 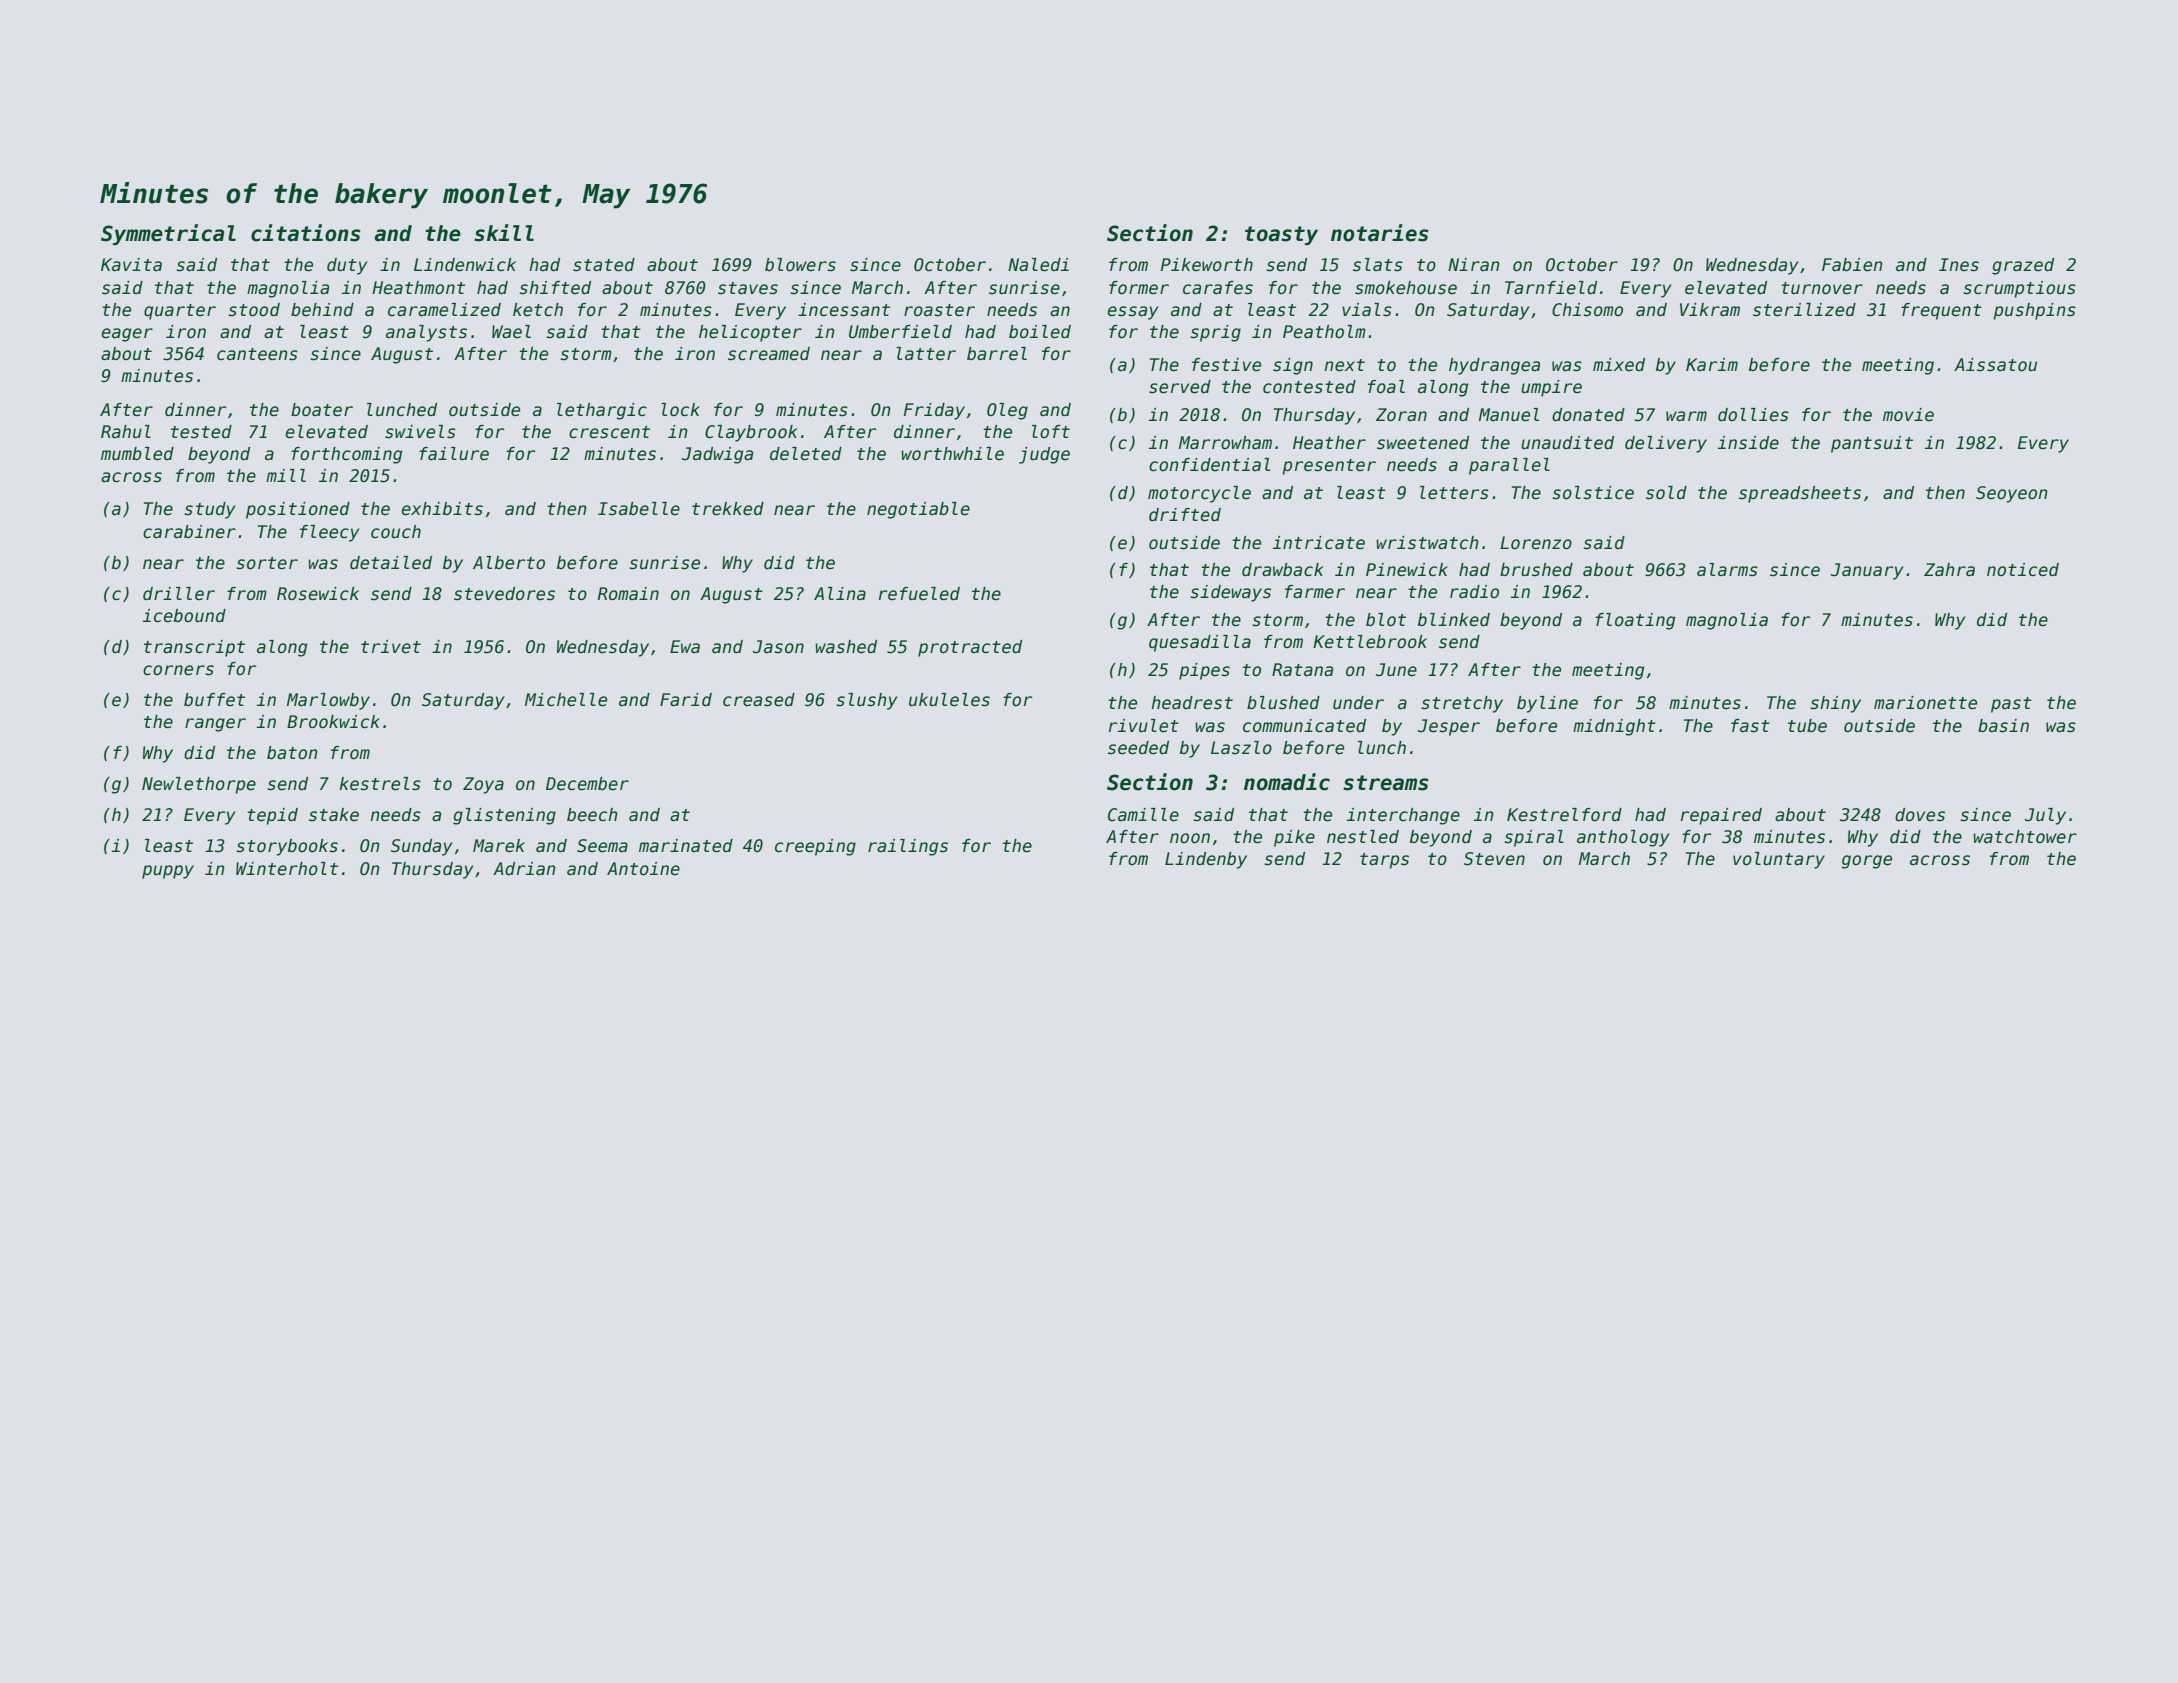 I want to click on notaries, so click(x=1380, y=233).
